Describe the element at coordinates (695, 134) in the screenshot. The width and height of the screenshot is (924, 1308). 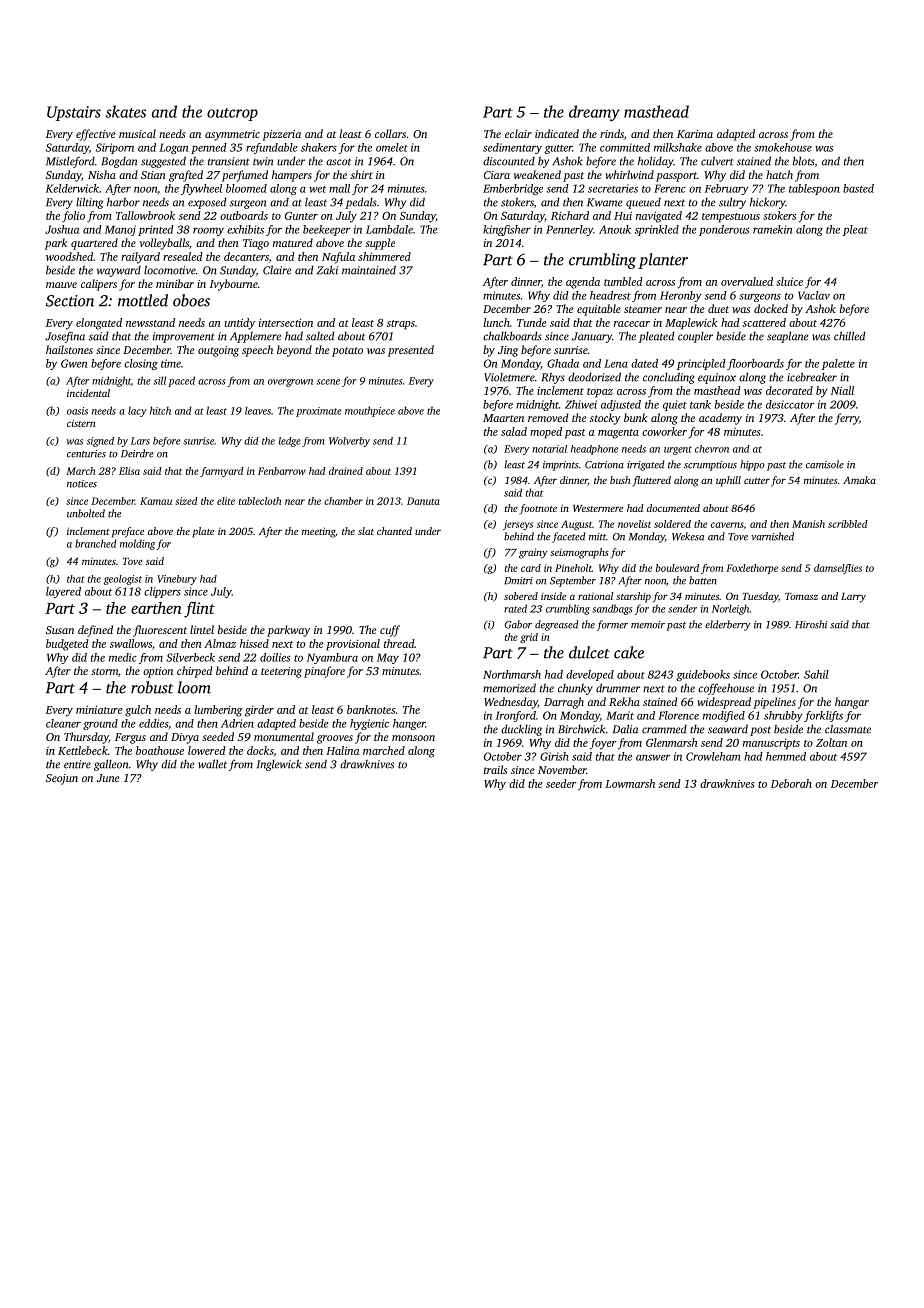
I see `Karima` at that location.
